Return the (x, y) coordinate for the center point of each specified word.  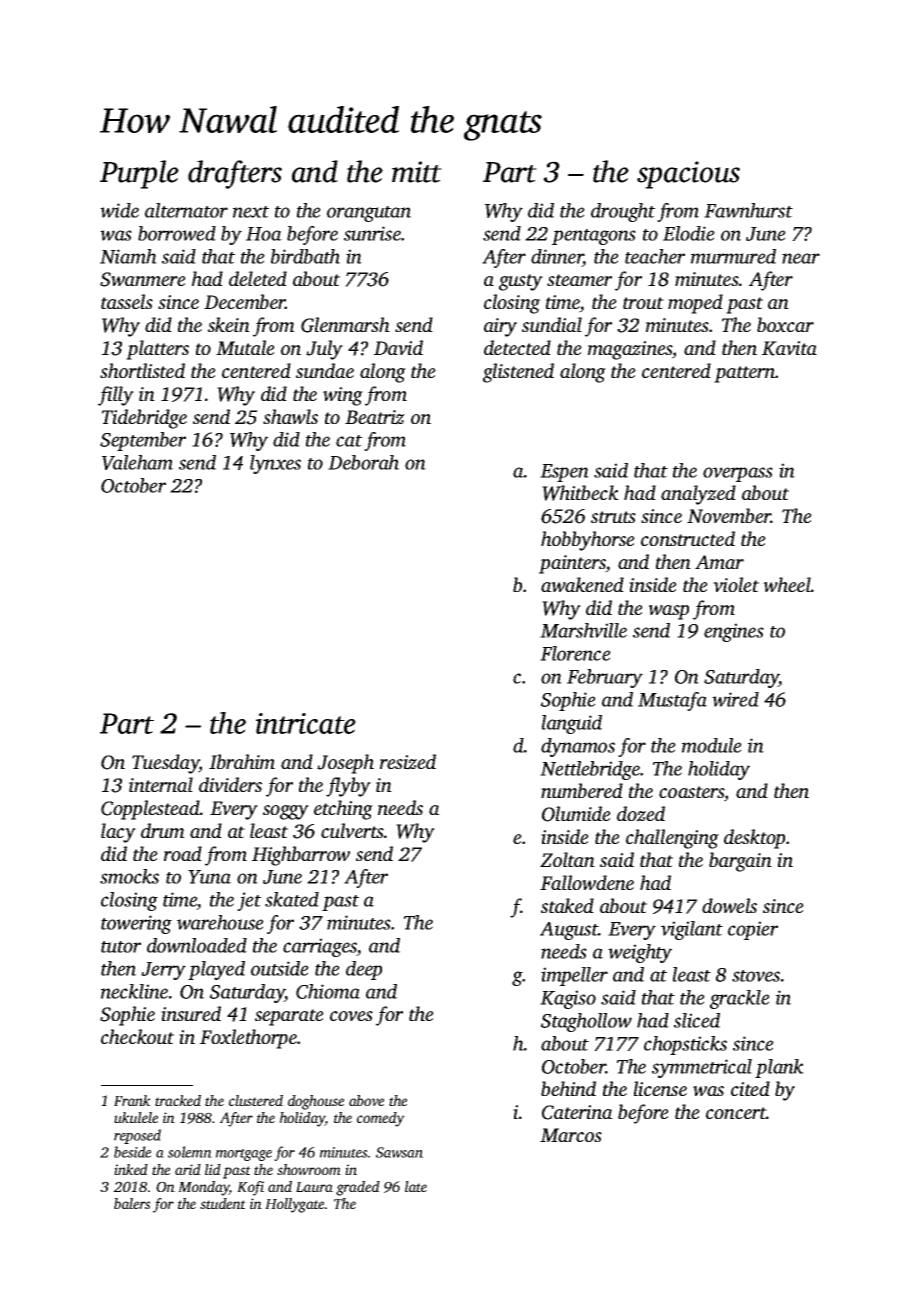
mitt (417, 172)
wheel (787, 584)
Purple (139, 174)
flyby (348, 787)
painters (572, 564)
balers (132, 1203)
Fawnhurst (748, 210)
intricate (306, 723)
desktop (754, 839)
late (416, 1186)
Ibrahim (242, 761)
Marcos (571, 1135)
